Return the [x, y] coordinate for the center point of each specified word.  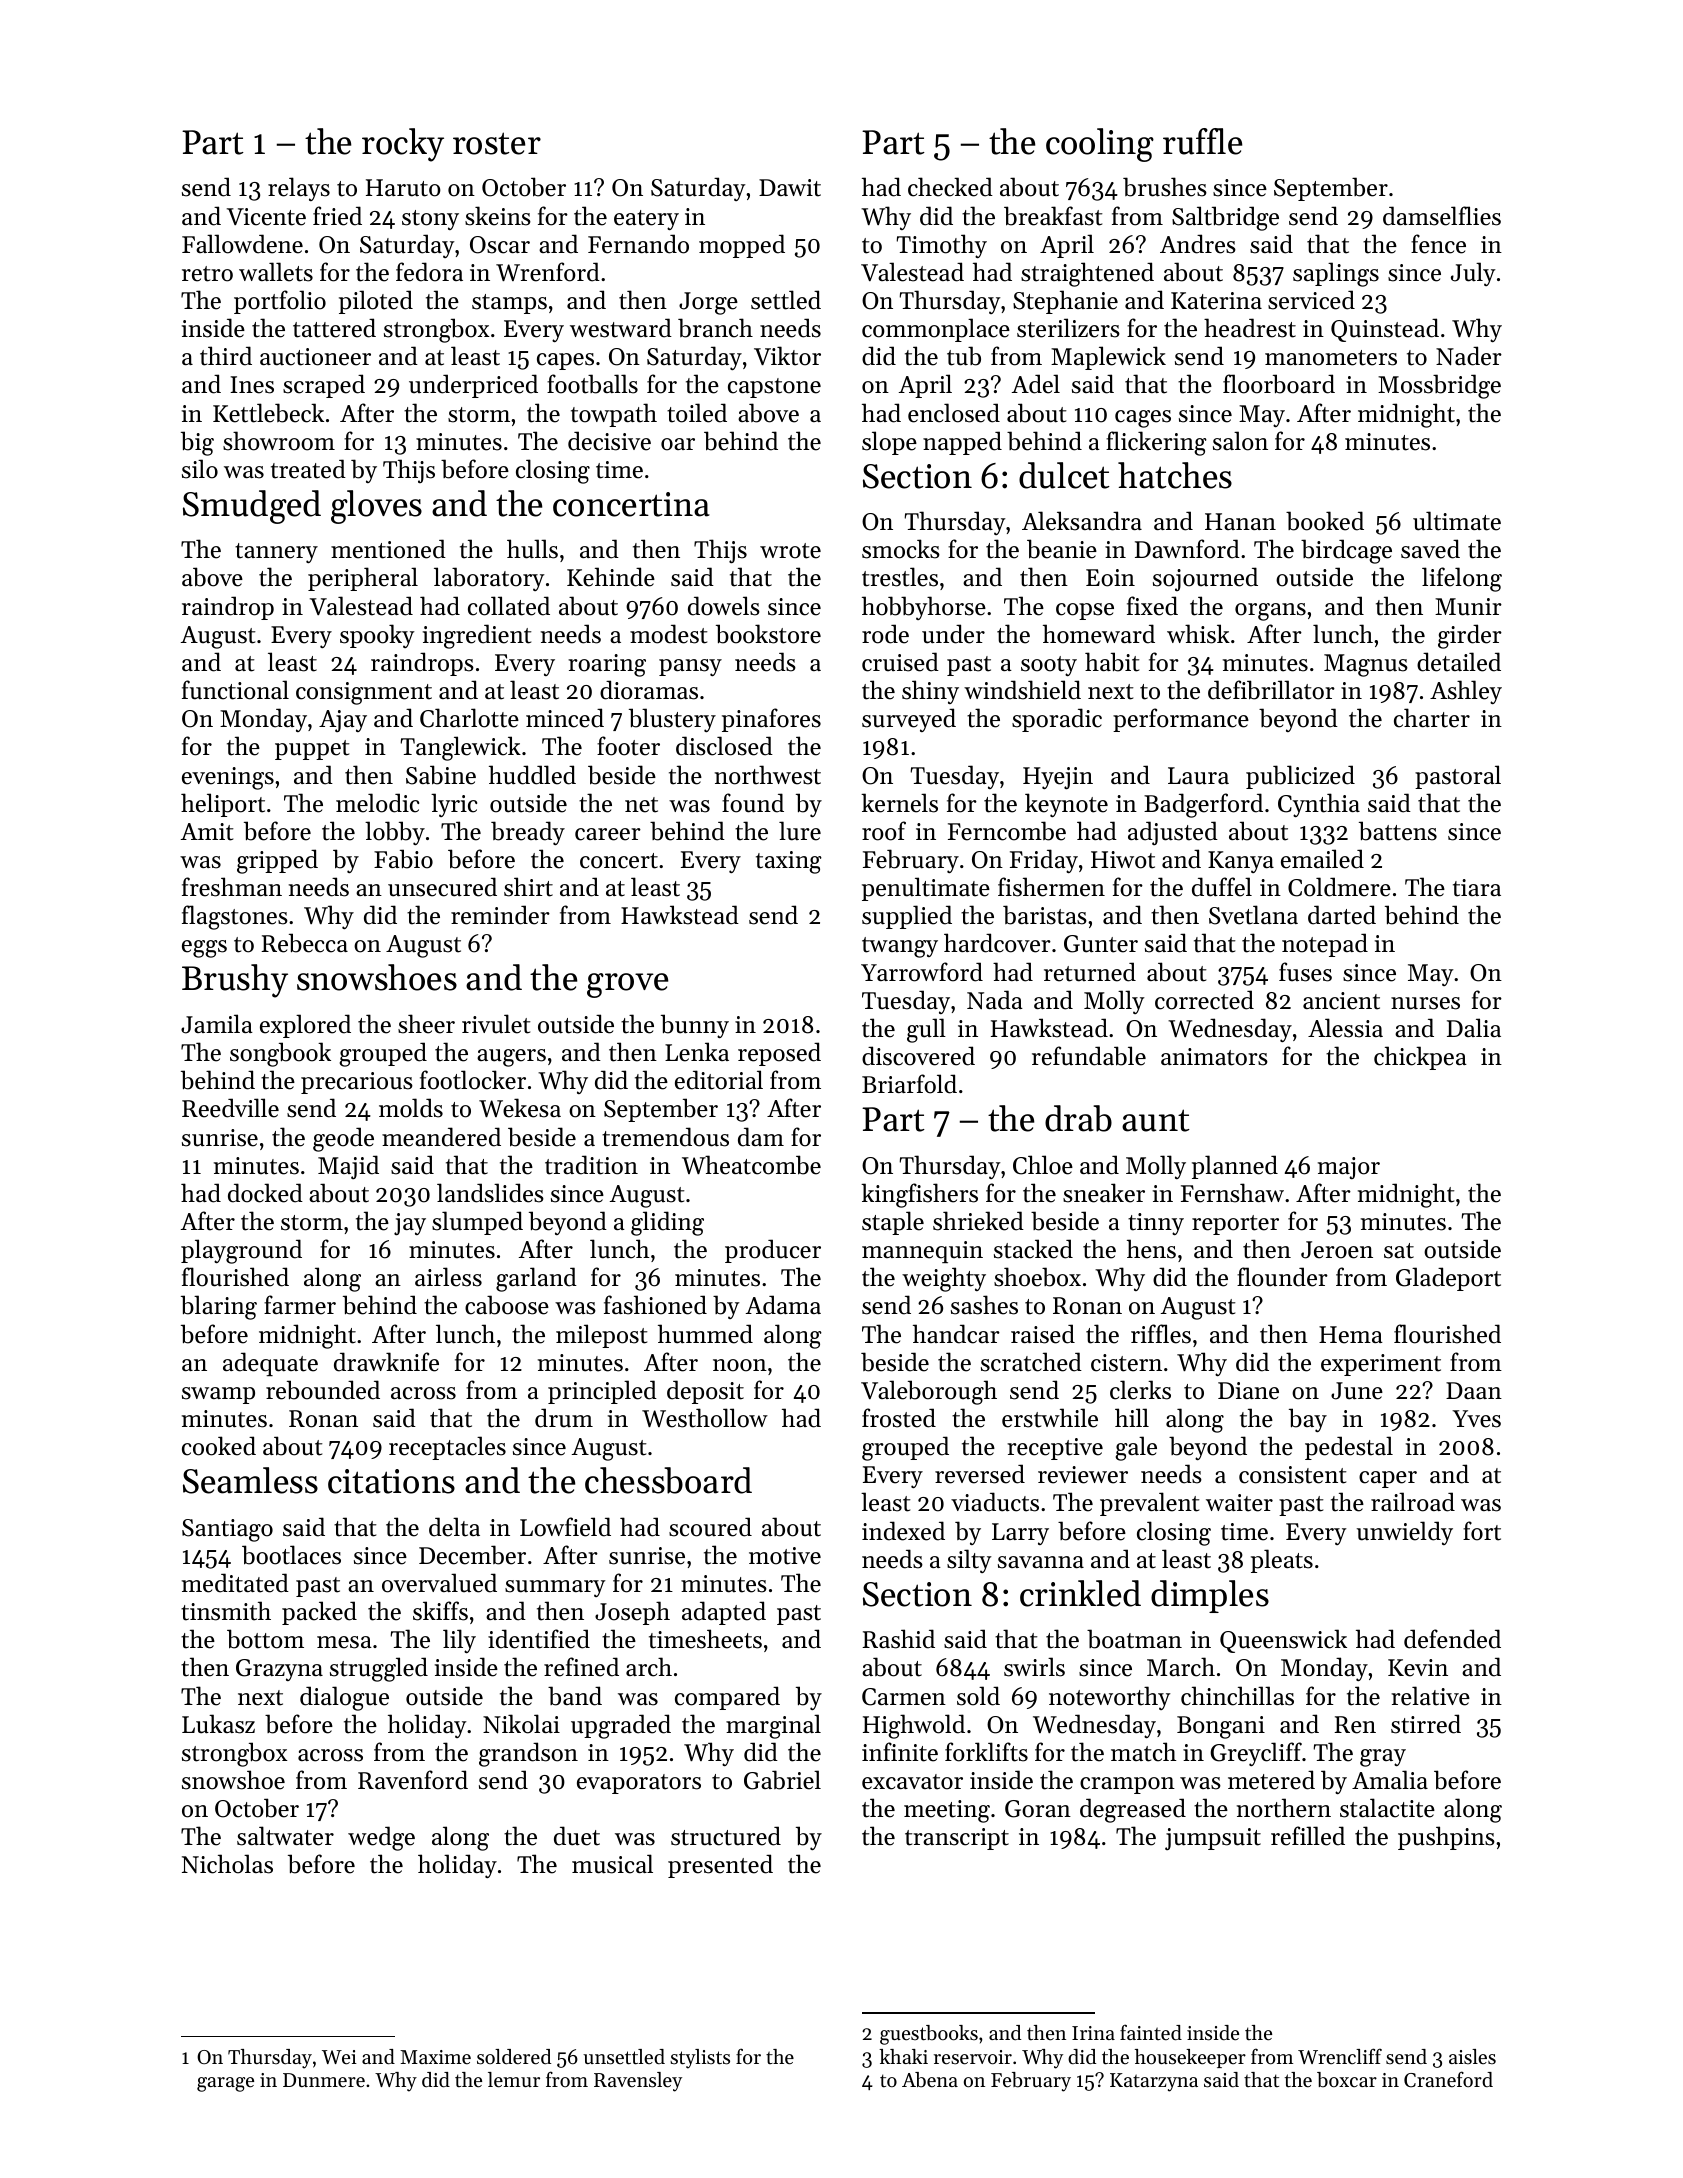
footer [628, 746]
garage [225, 2084]
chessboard [668, 1480]
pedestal [1349, 1448]
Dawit [790, 188]
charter [1432, 718]
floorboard [1279, 384]
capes [565, 361]
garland [536, 1279]
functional [235, 690]
